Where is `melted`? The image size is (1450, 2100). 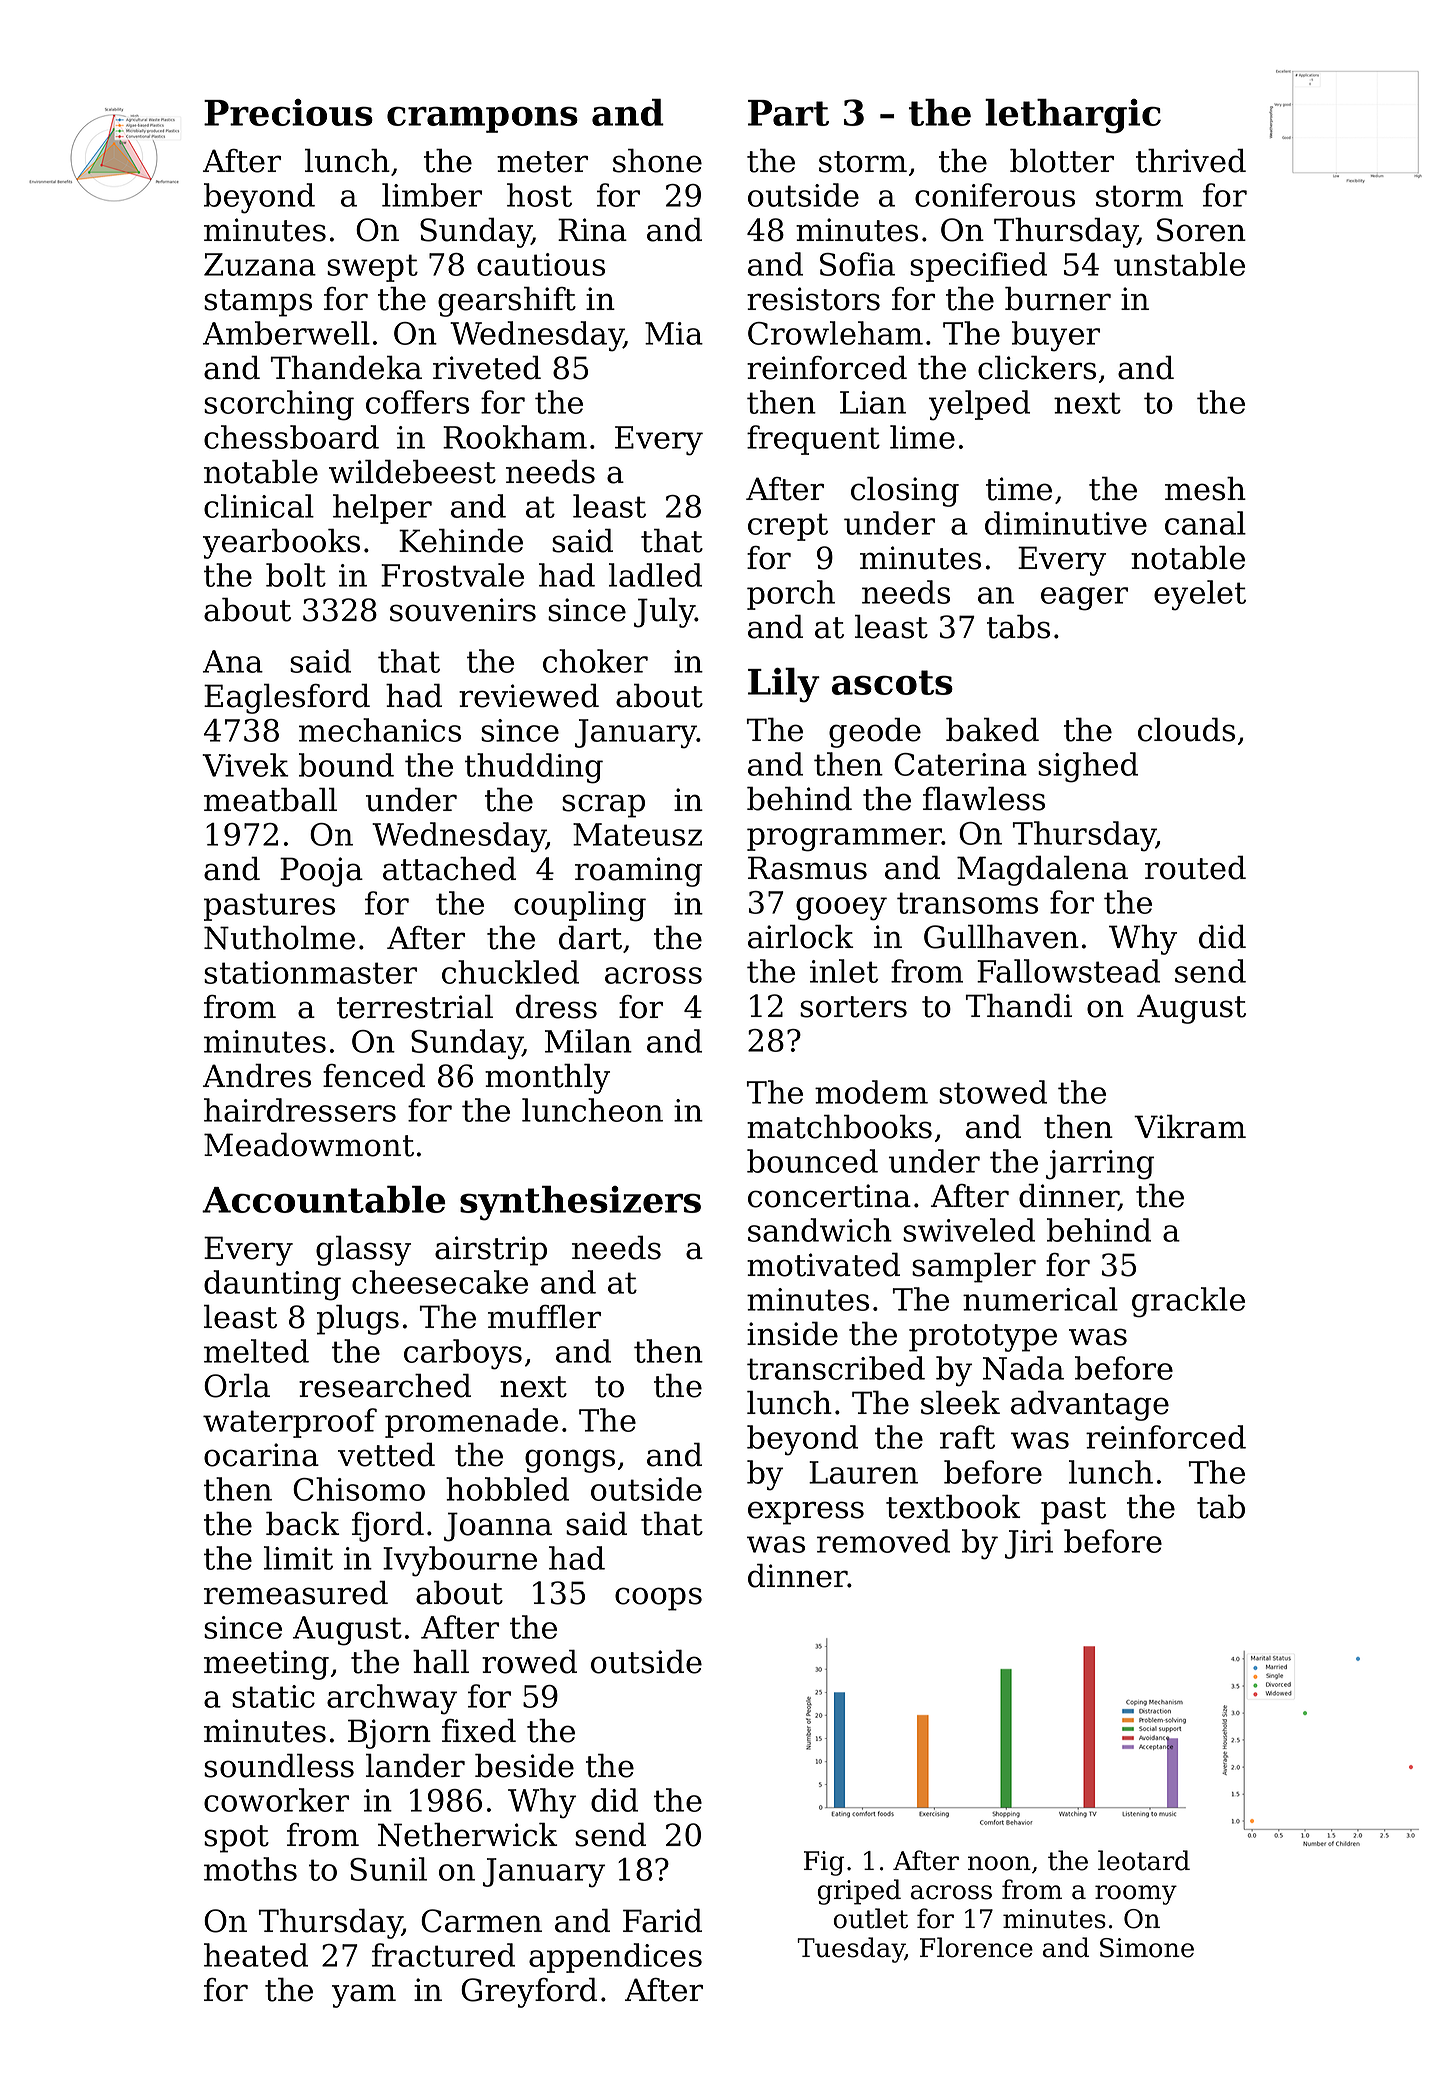
melted is located at coordinates (256, 1351).
